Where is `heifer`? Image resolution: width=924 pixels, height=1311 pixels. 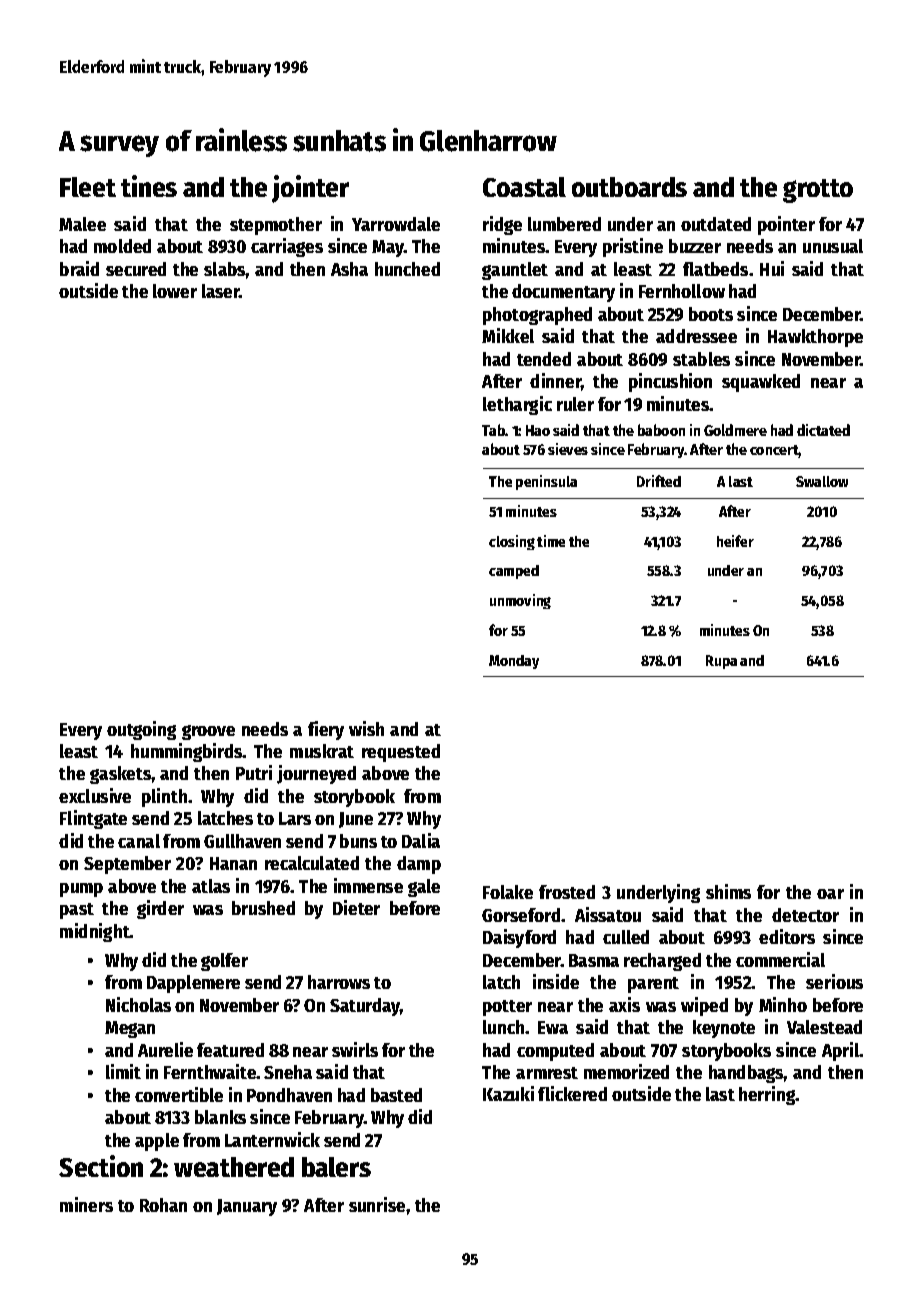 heifer is located at coordinates (735, 541).
